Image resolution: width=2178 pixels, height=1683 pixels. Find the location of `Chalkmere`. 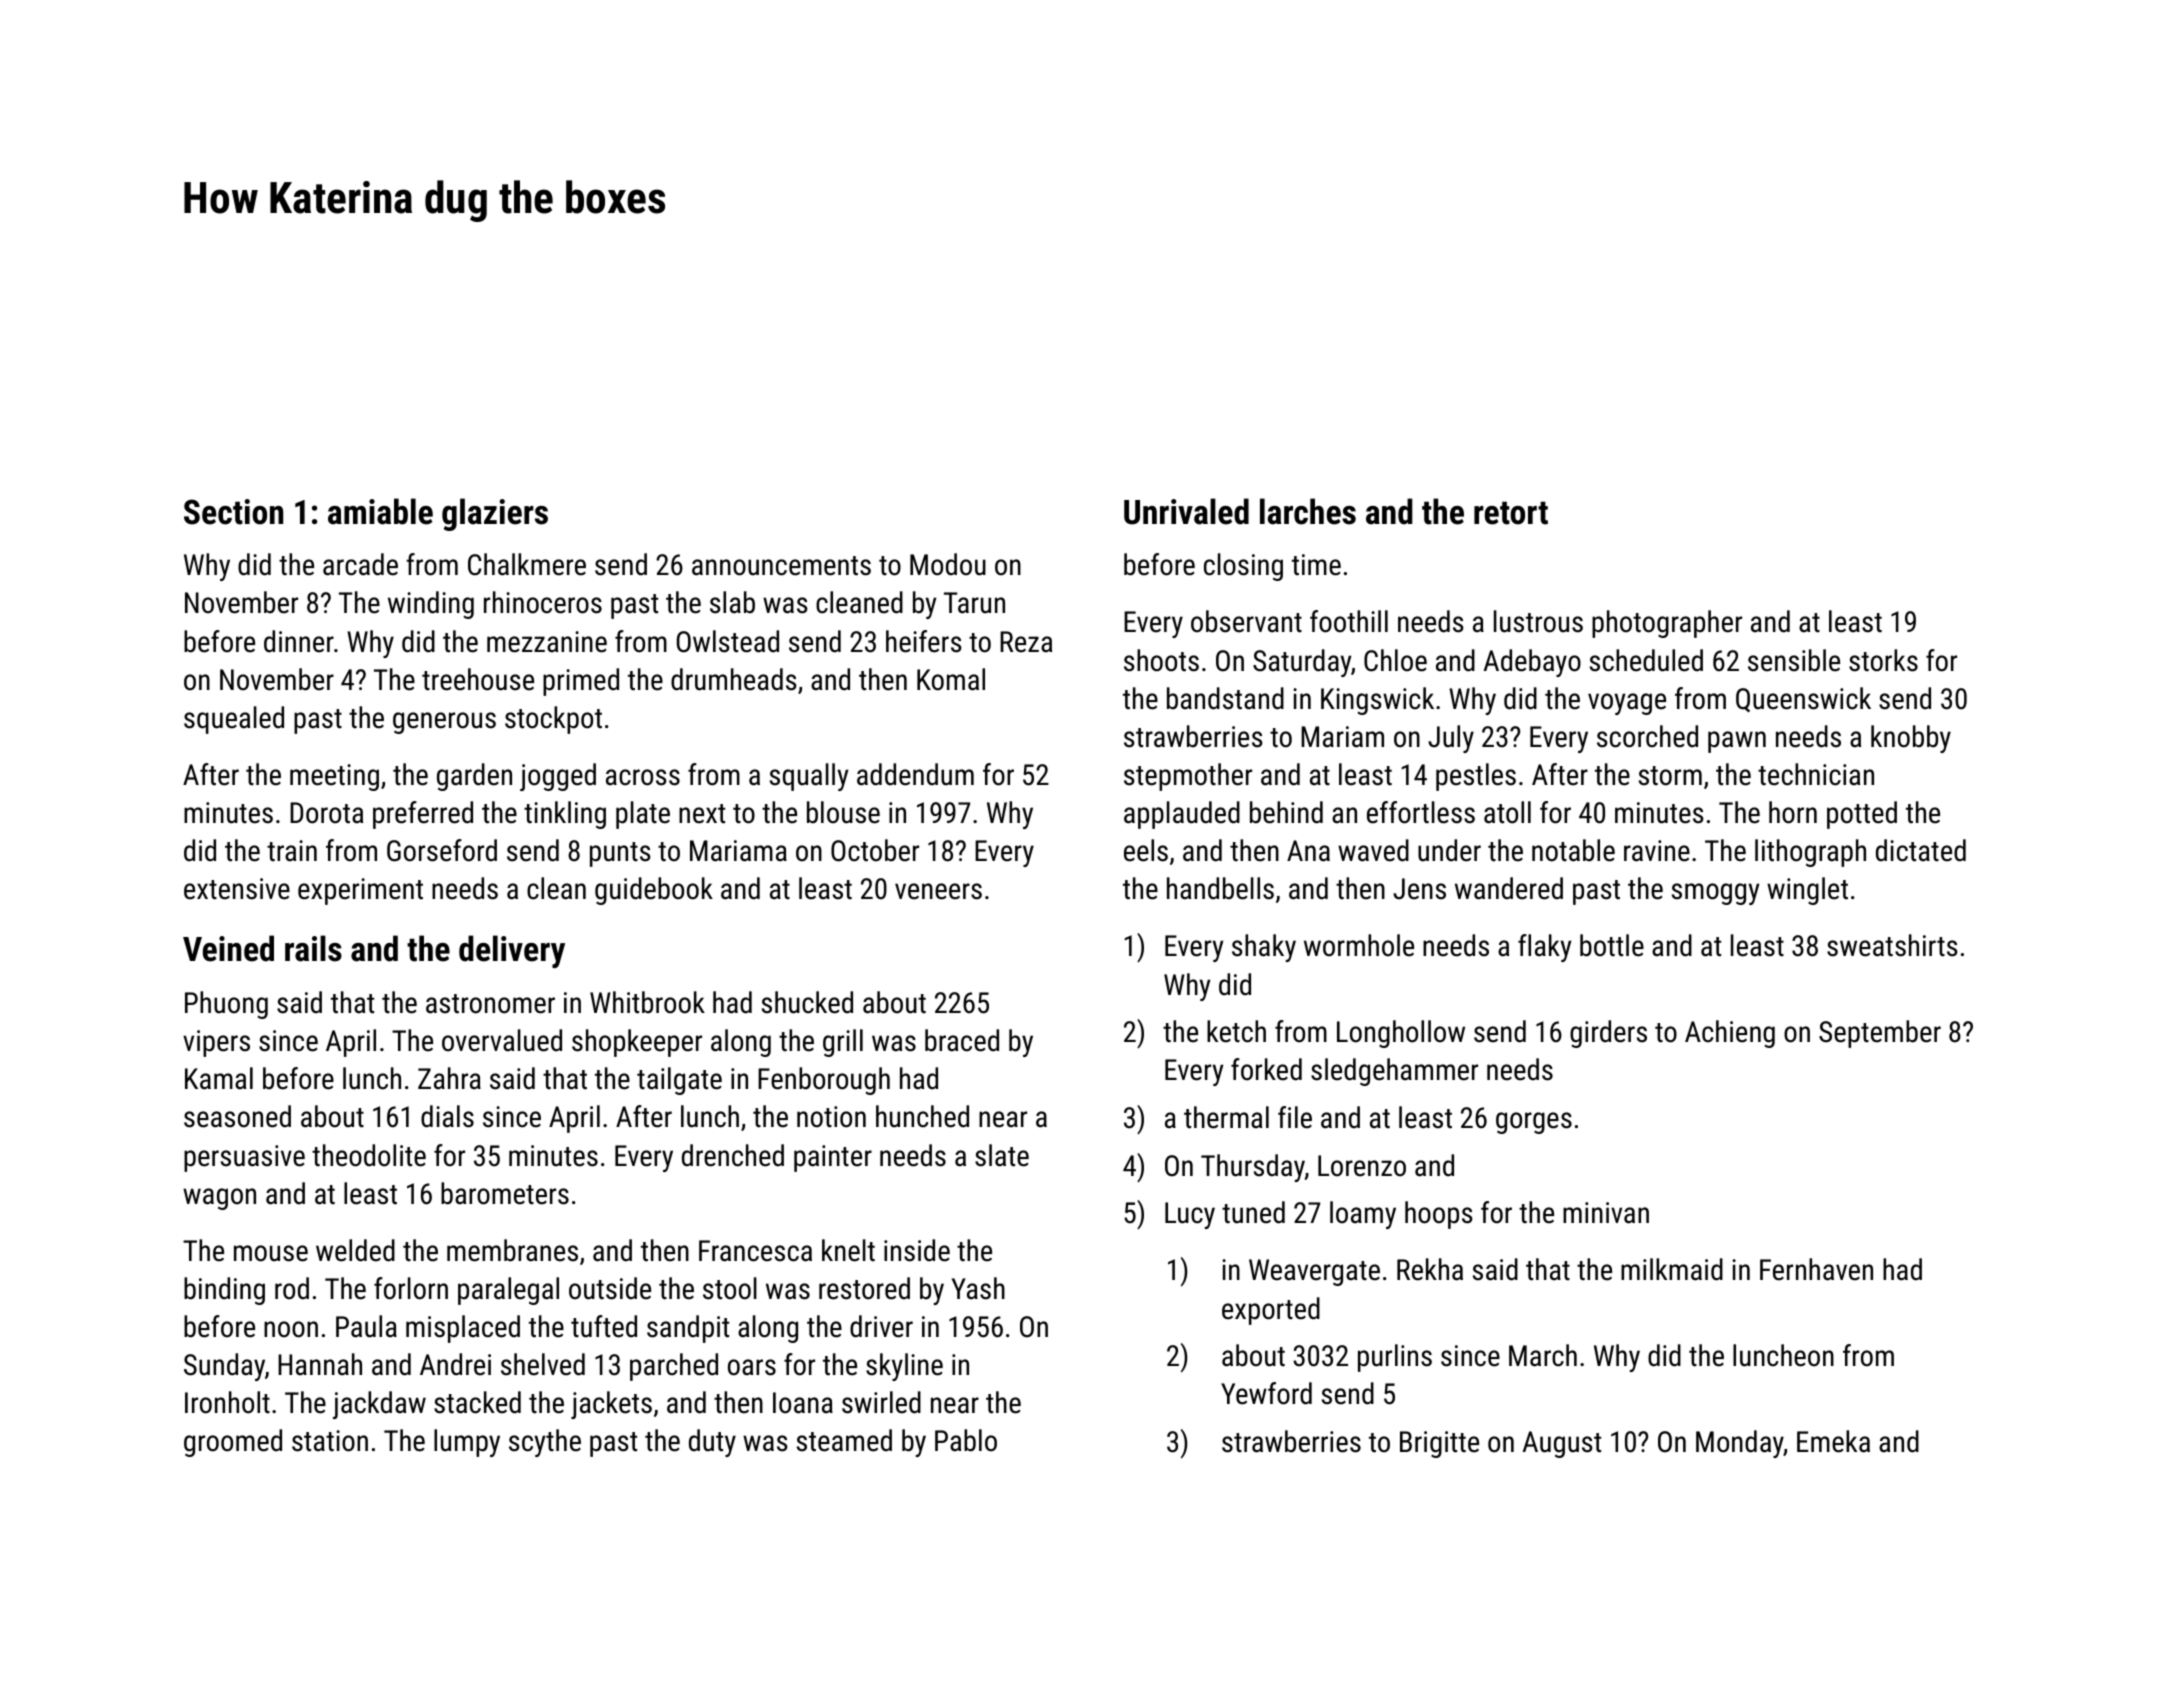

Chalkmere is located at coordinates (527, 564).
